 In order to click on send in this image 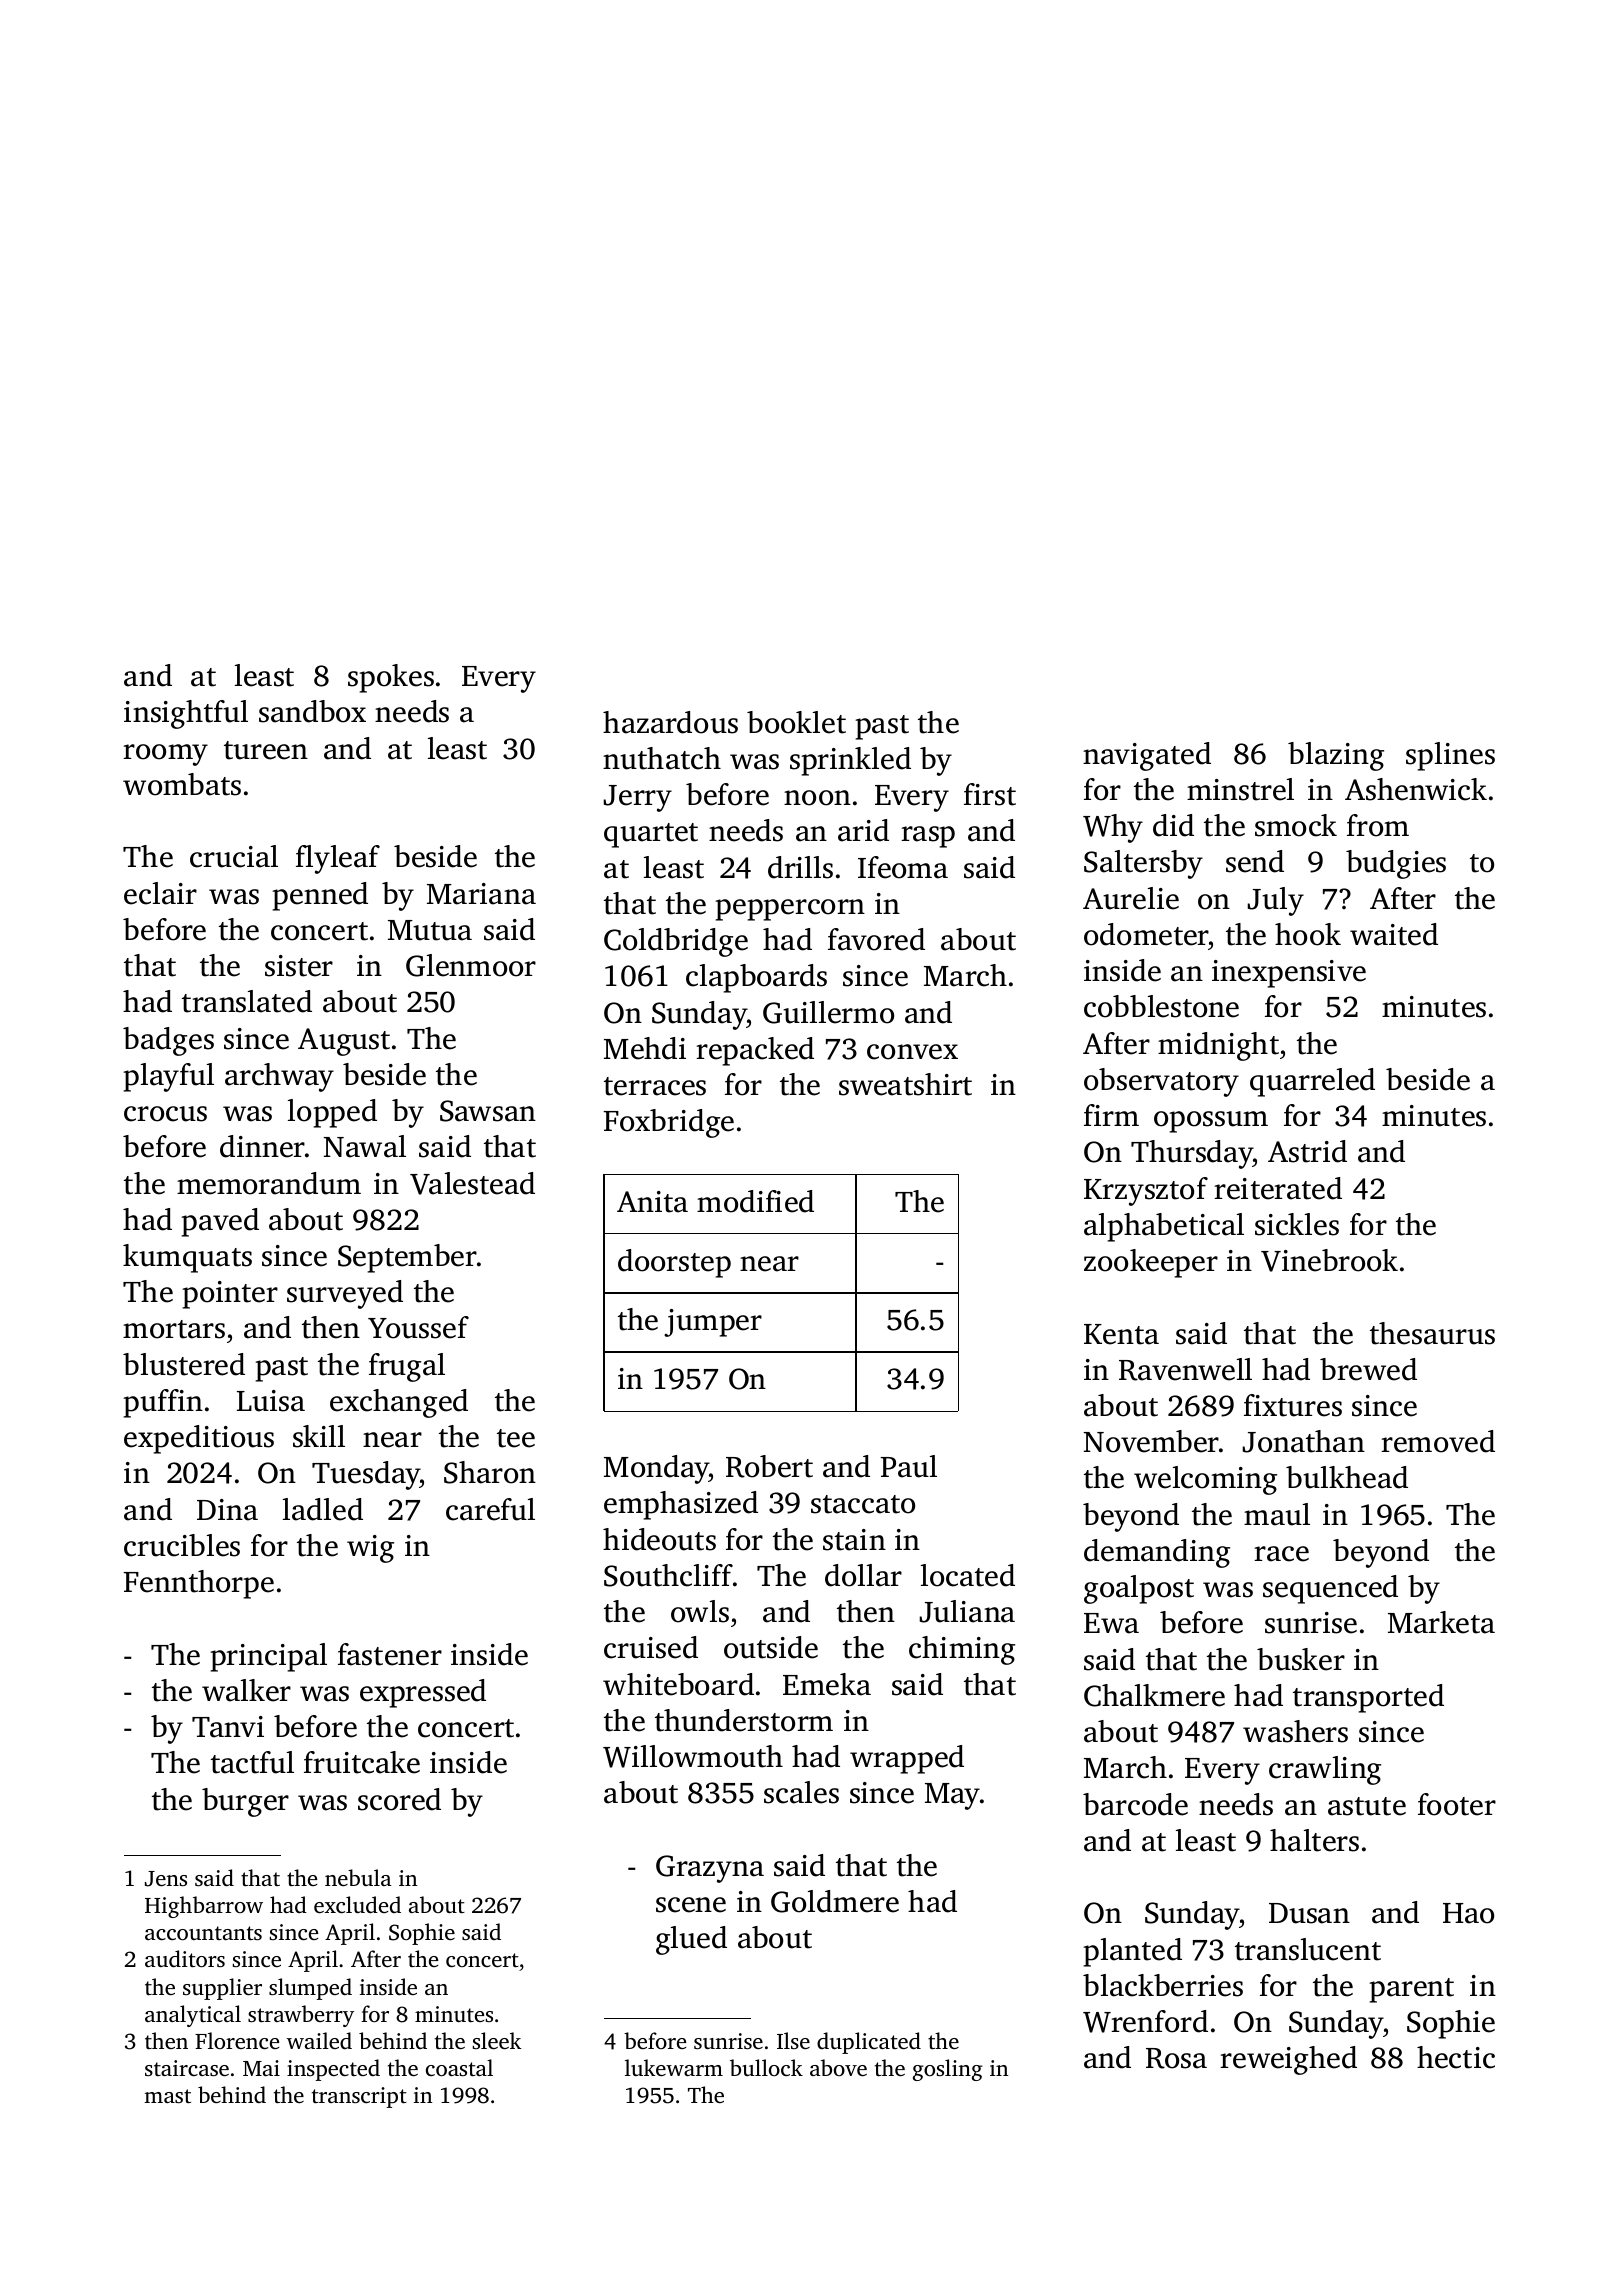, I will do `click(1255, 861)`.
